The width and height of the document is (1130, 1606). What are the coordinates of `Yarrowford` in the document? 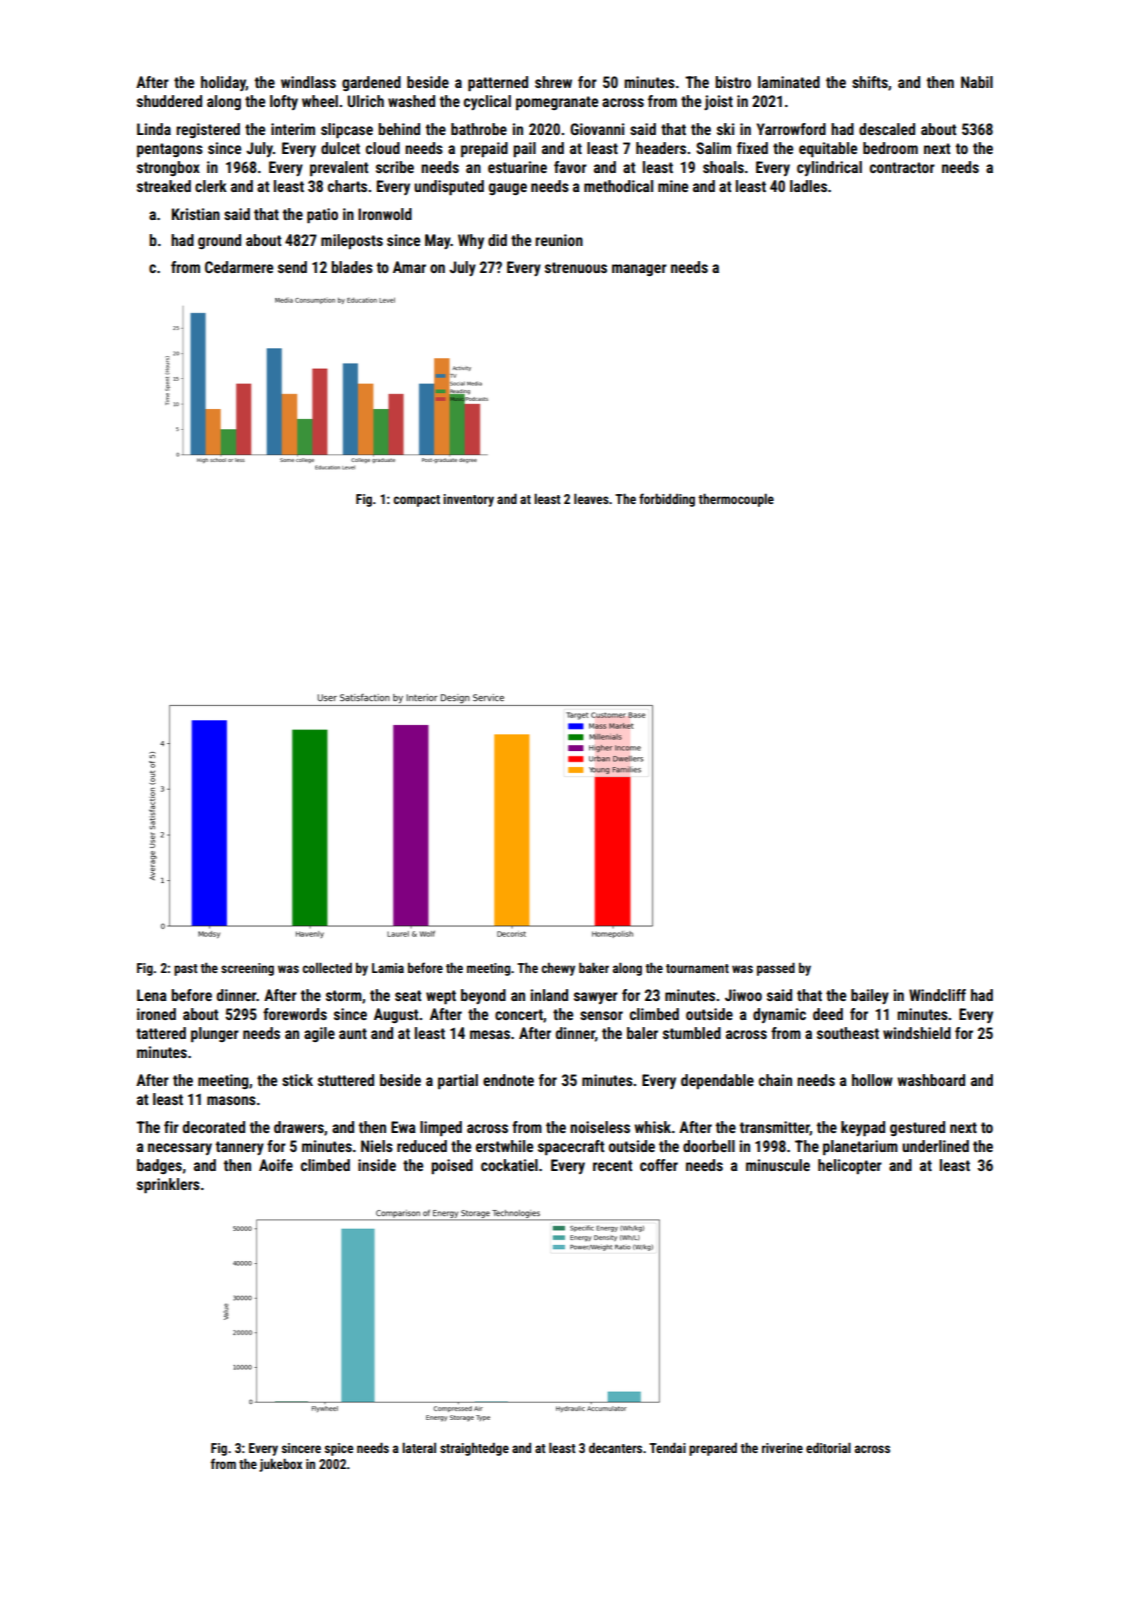 It's located at (791, 129).
